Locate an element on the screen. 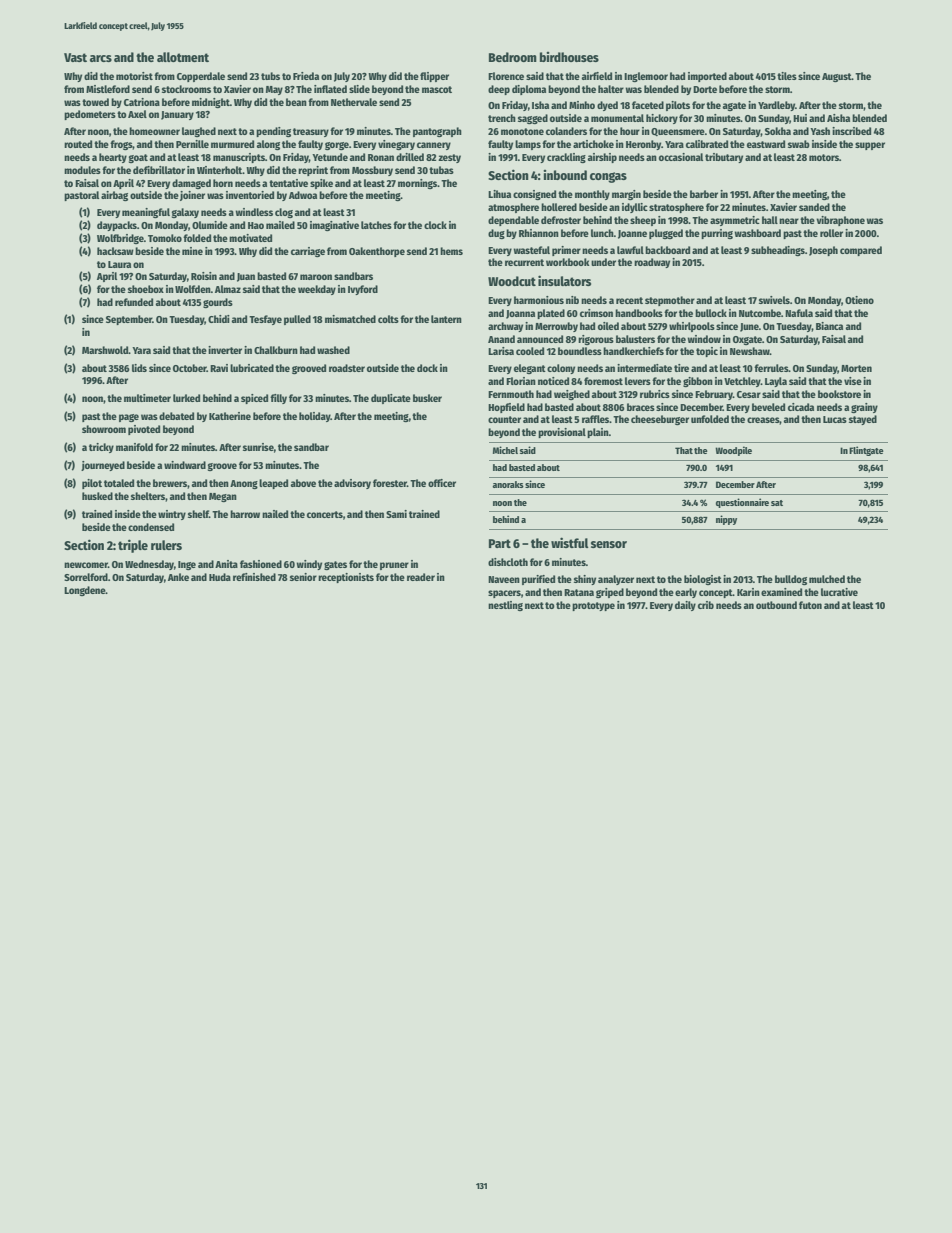 The image size is (952, 1233). questionnaire is located at coordinates (742, 503).
